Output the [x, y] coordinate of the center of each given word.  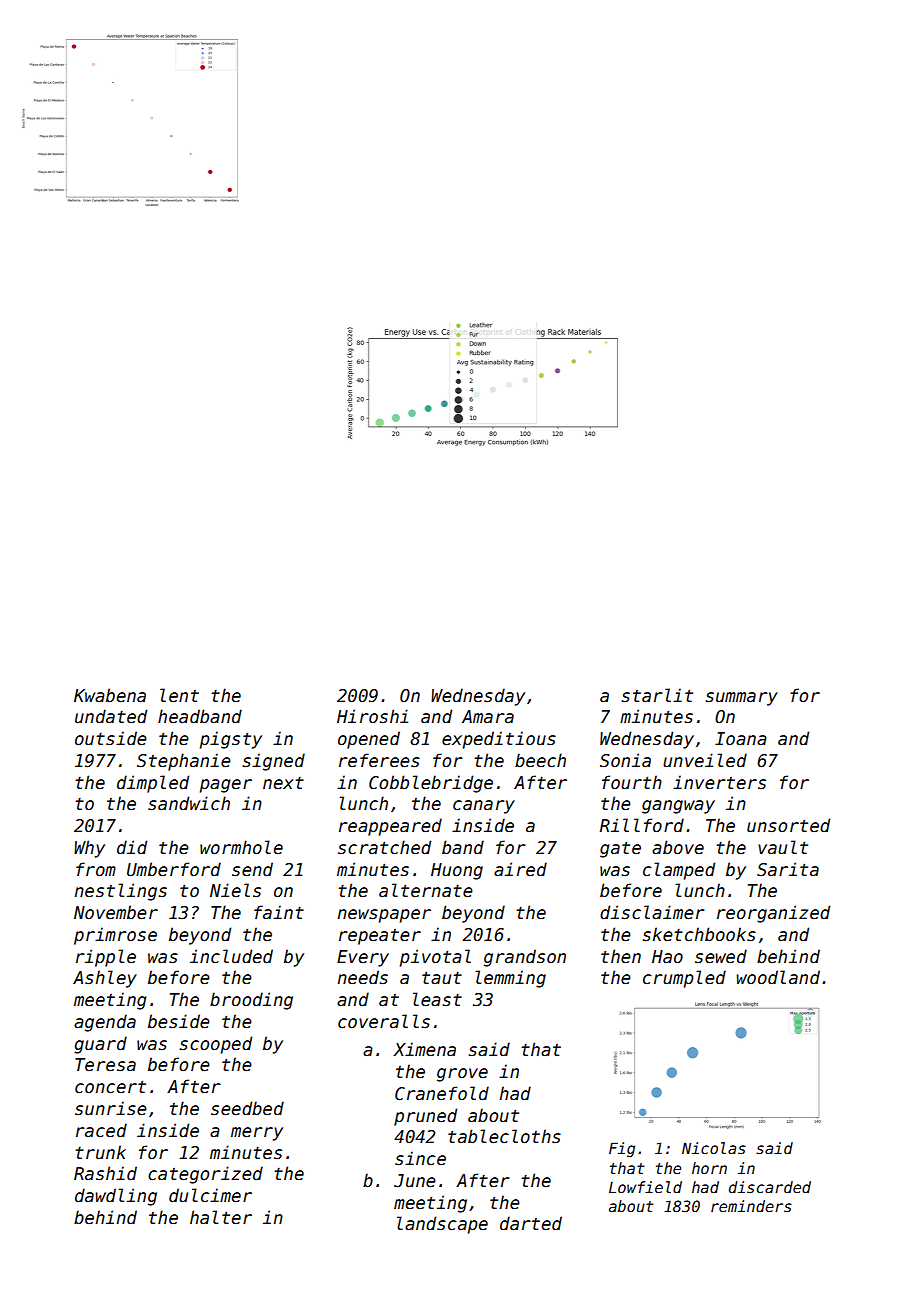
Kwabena [110, 695]
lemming [510, 979]
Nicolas [714, 1148]
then [621, 956]
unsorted [788, 825]
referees [379, 760]
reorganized [773, 914]
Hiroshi [372, 716]
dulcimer [210, 1195]
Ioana [741, 739]
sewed [721, 956]
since [420, 1158]
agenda [105, 1023]
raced [101, 1130]
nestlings [120, 892]
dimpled [153, 784]
